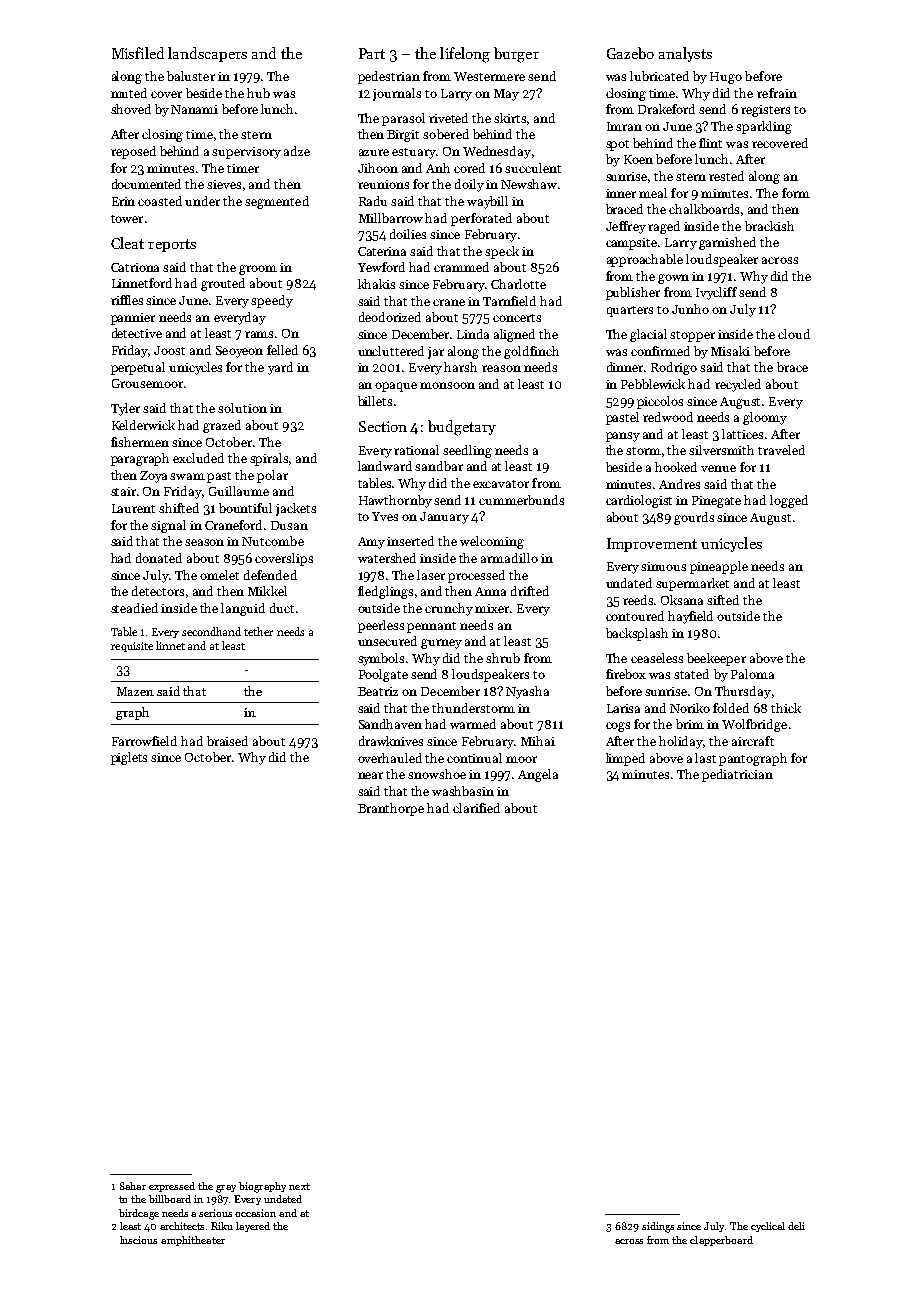  Describe the element at coordinates (476, 808) in the document. I see `clarified` at that location.
